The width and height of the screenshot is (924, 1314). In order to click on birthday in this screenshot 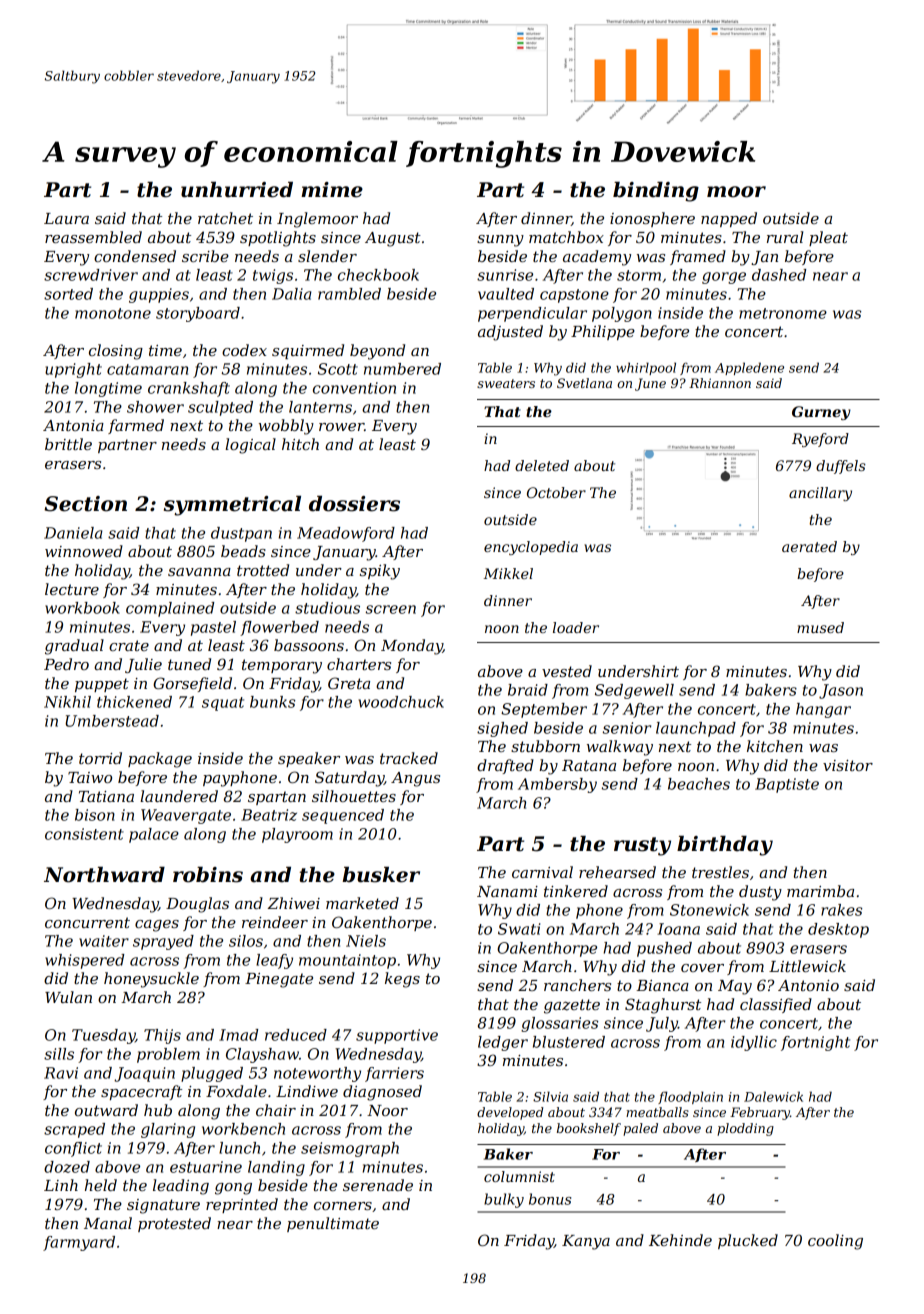, I will do `click(725, 846)`.
